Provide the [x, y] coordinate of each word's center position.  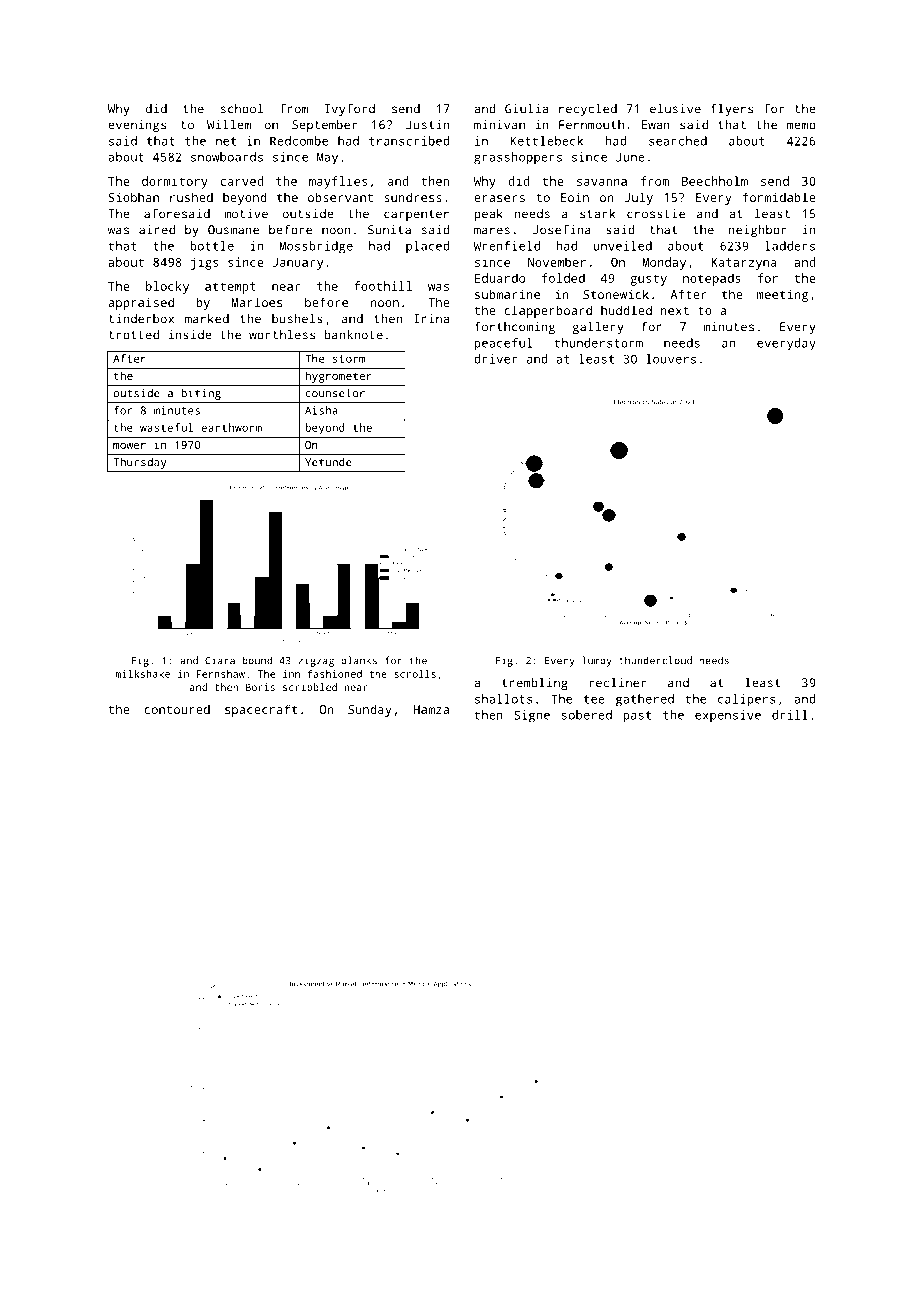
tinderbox [141, 319]
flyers [732, 110]
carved [242, 181]
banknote [353, 335]
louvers [671, 359]
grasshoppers [518, 158]
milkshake [142, 674]
